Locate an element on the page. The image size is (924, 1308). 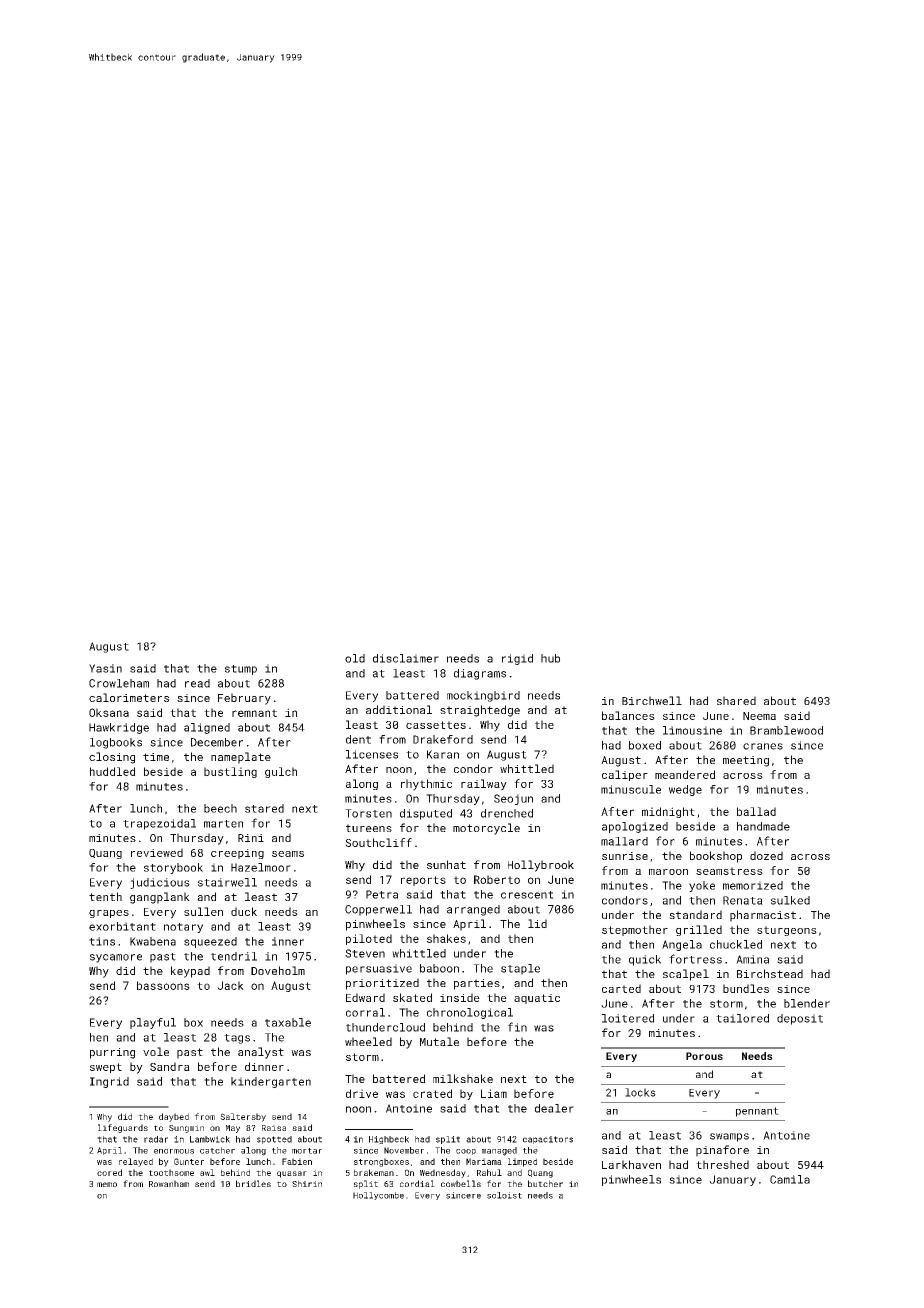
Camila is located at coordinates (790, 1179).
